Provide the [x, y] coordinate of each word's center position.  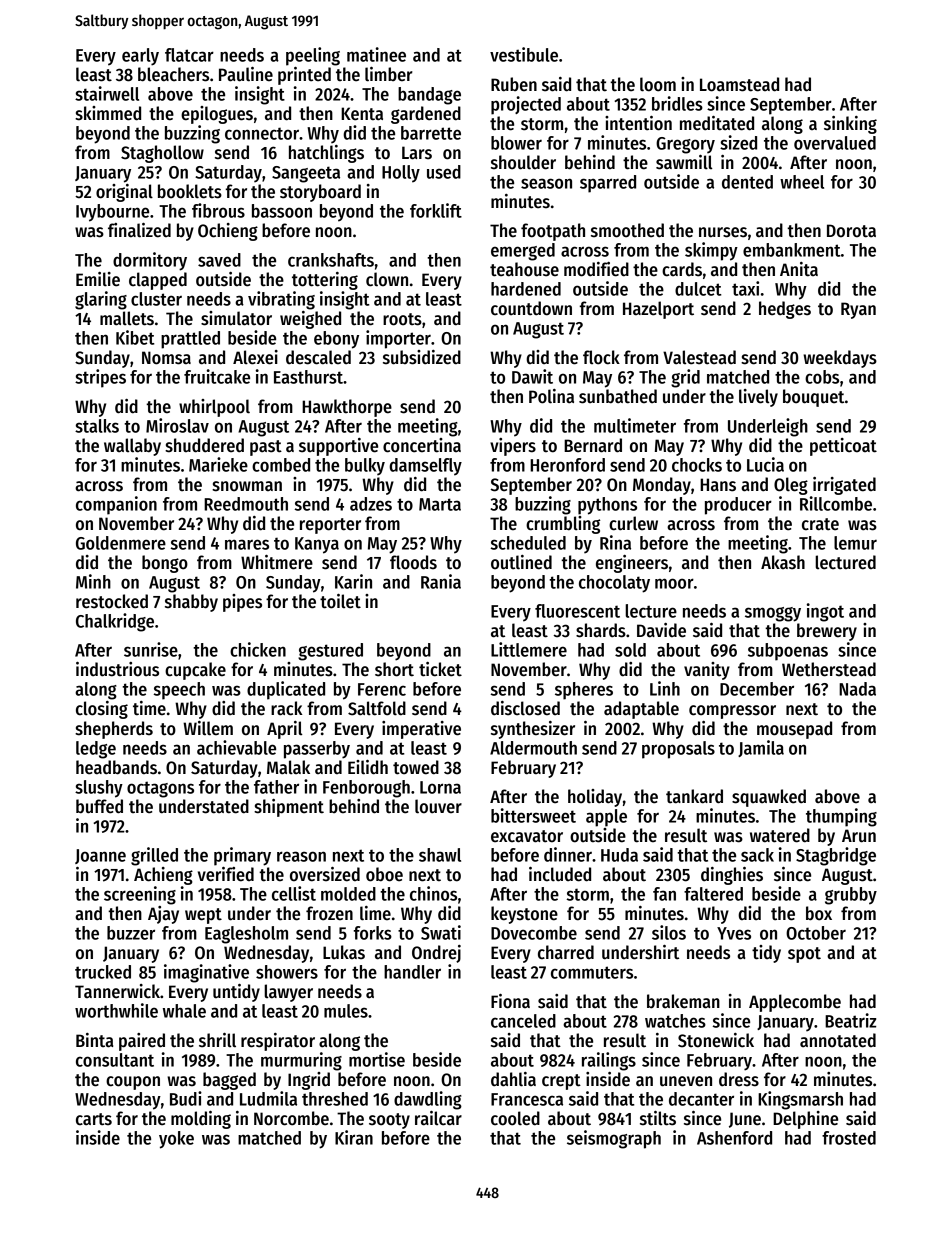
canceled [523, 1021]
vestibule [524, 54]
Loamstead [739, 84]
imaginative [206, 973]
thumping [841, 817]
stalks [97, 426]
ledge [96, 750]
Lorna [440, 787]
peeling [313, 56]
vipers [513, 447]
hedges [785, 310]
